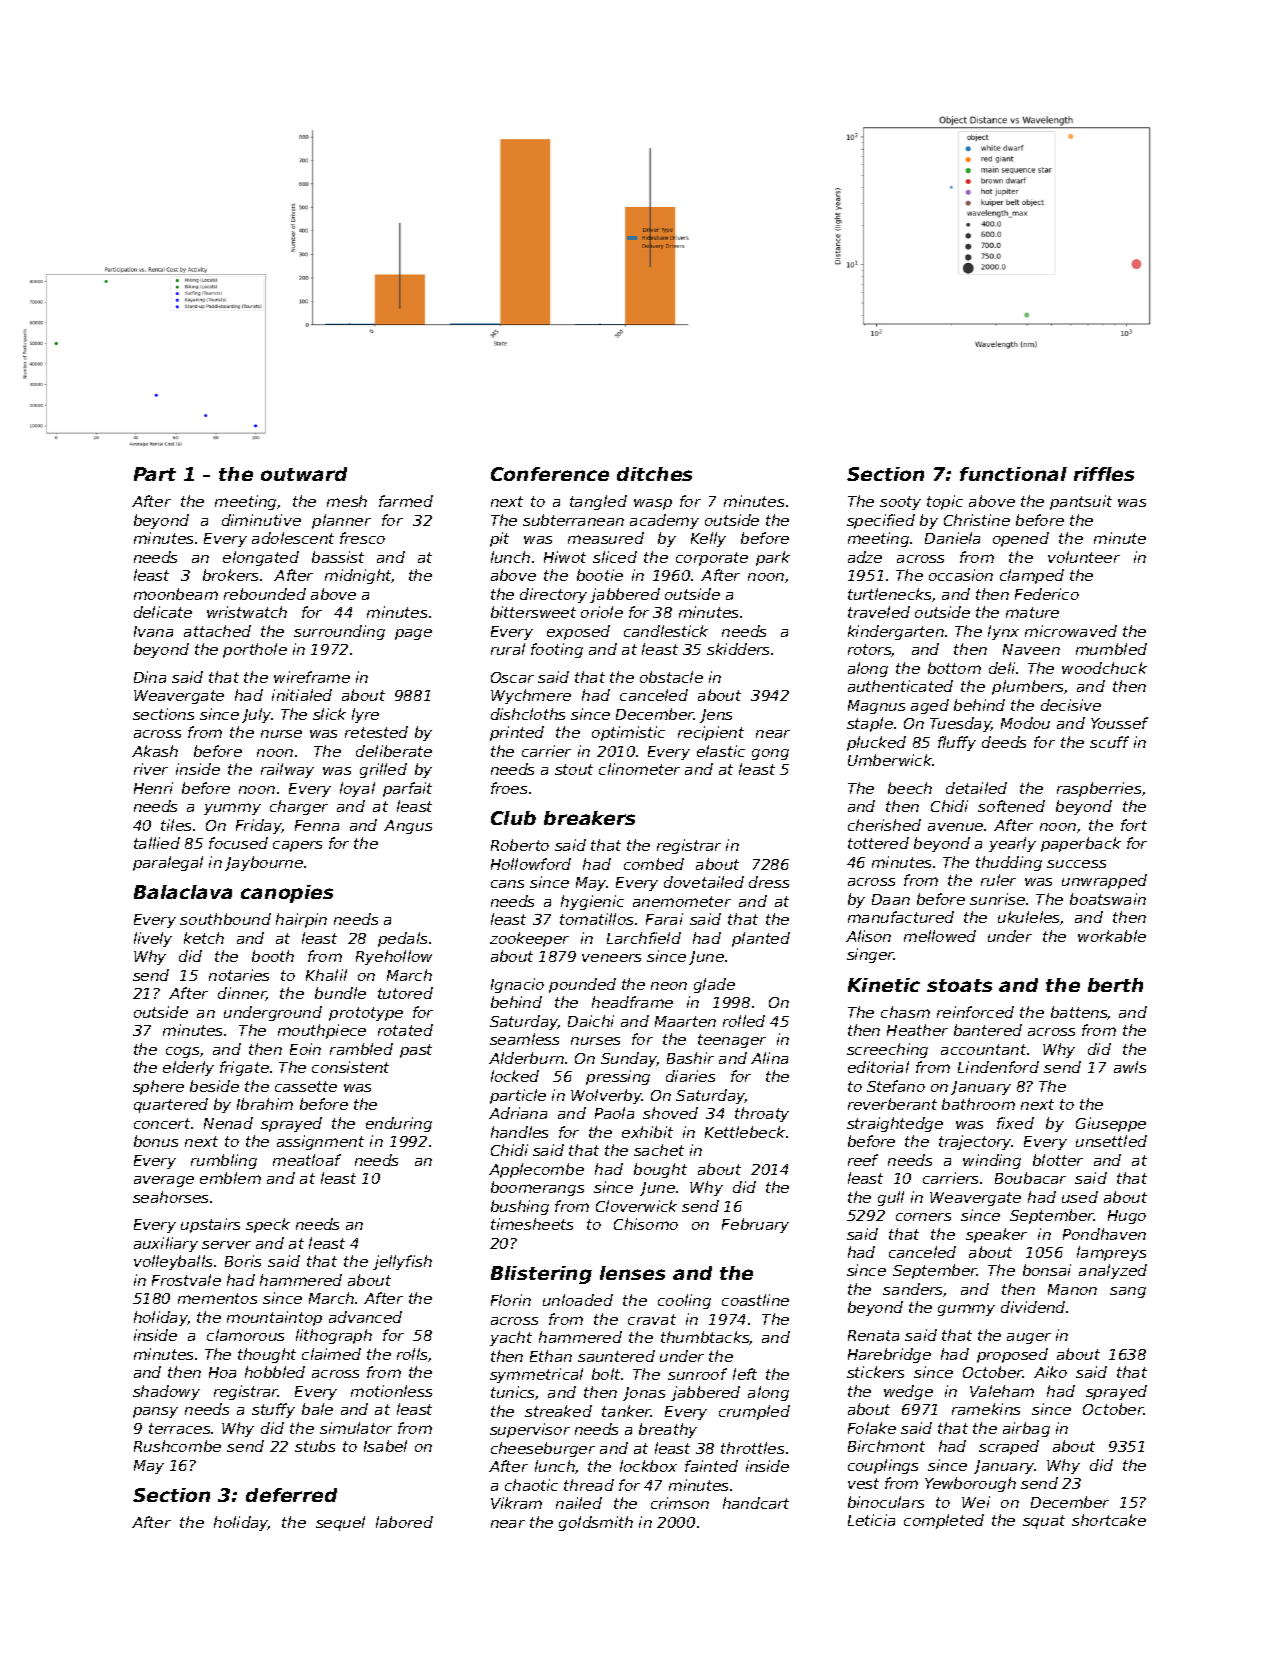  What do you see at coordinates (714, 985) in the page?
I see `glade` at bounding box center [714, 985].
